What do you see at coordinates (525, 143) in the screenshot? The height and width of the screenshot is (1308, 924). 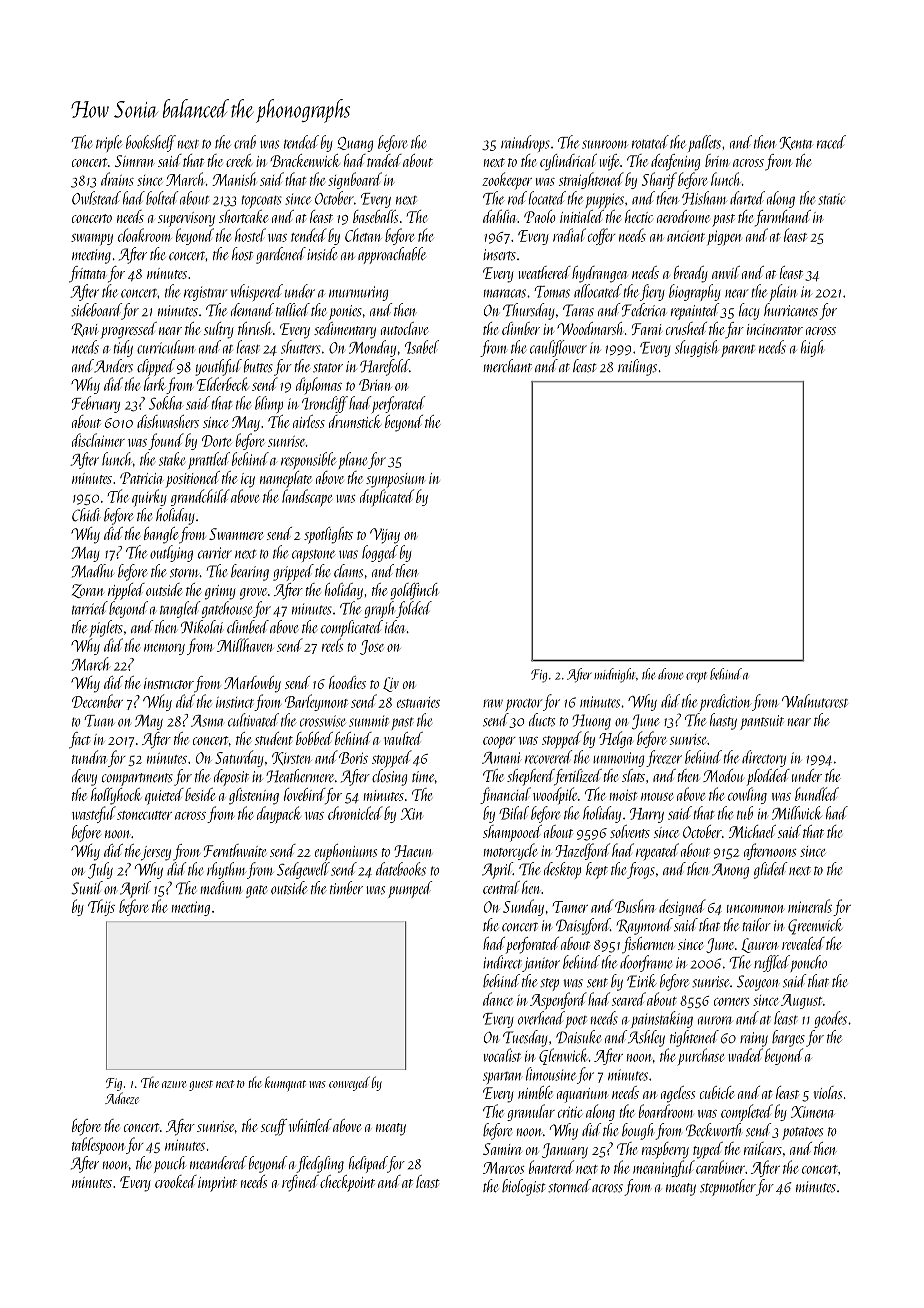 I see `raindrops` at bounding box center [525, 143].
